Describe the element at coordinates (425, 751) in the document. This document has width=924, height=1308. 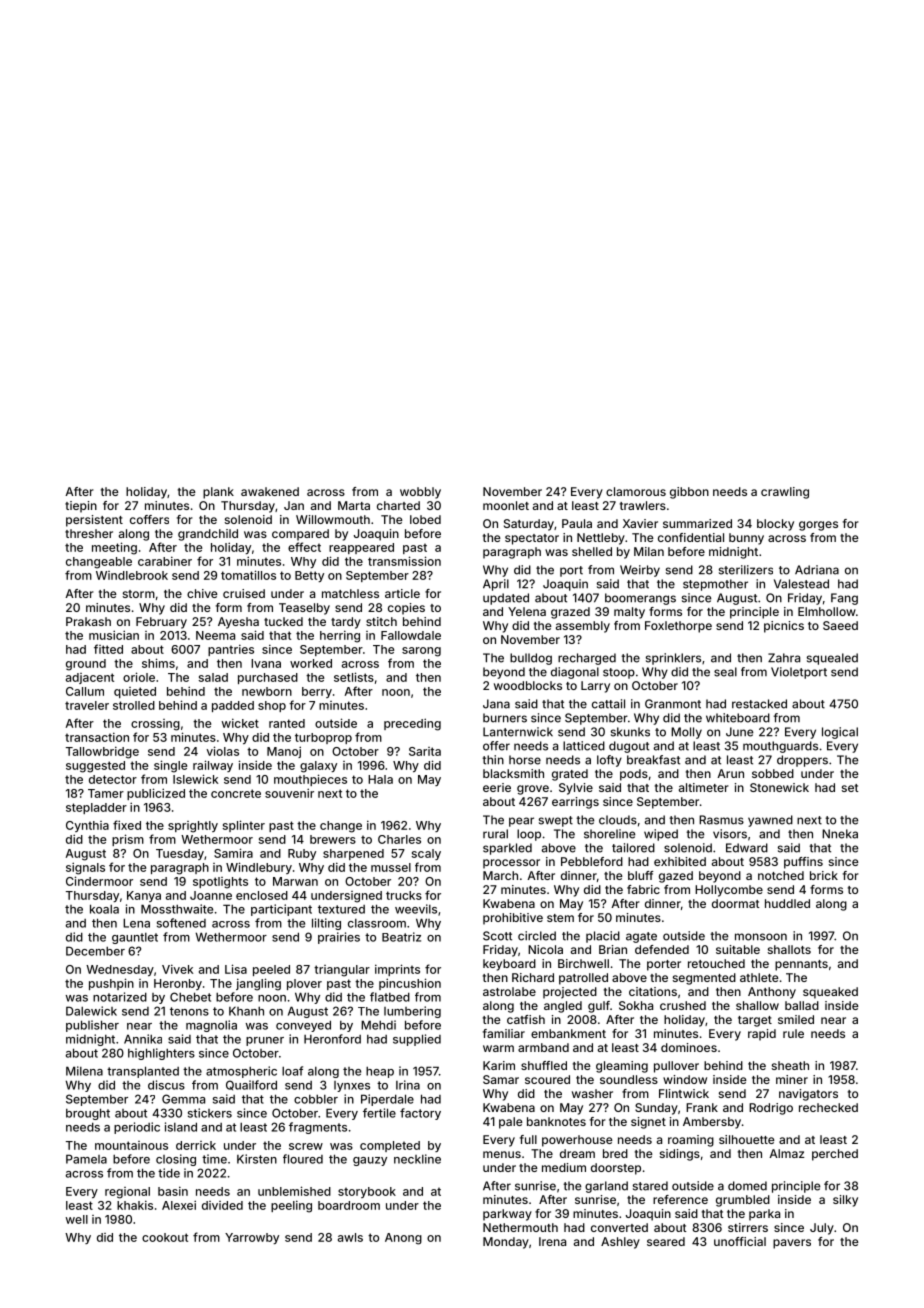
I see `Sarita` at that location.
